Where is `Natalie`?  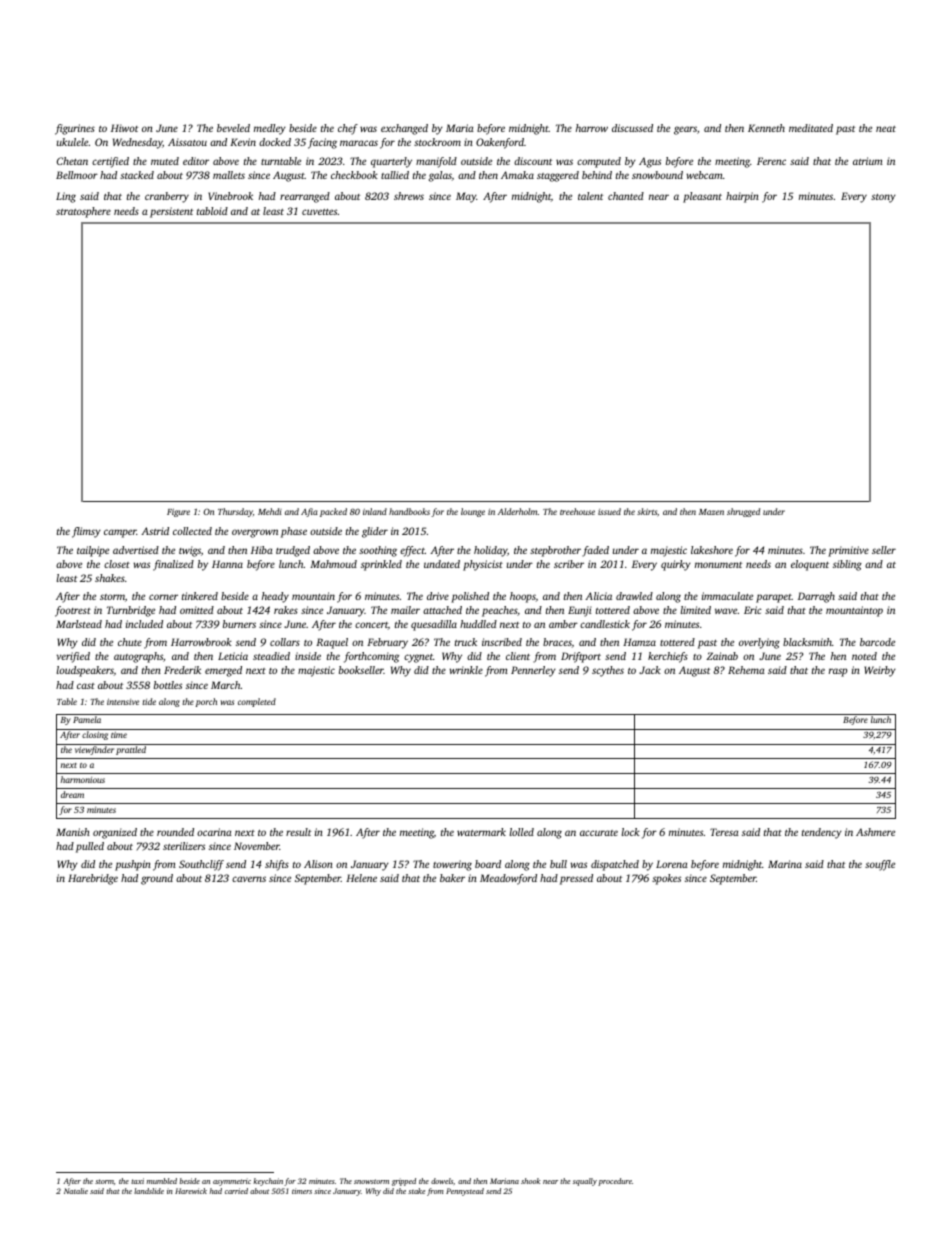
Natalie is located at coordinates (76, 1191).
